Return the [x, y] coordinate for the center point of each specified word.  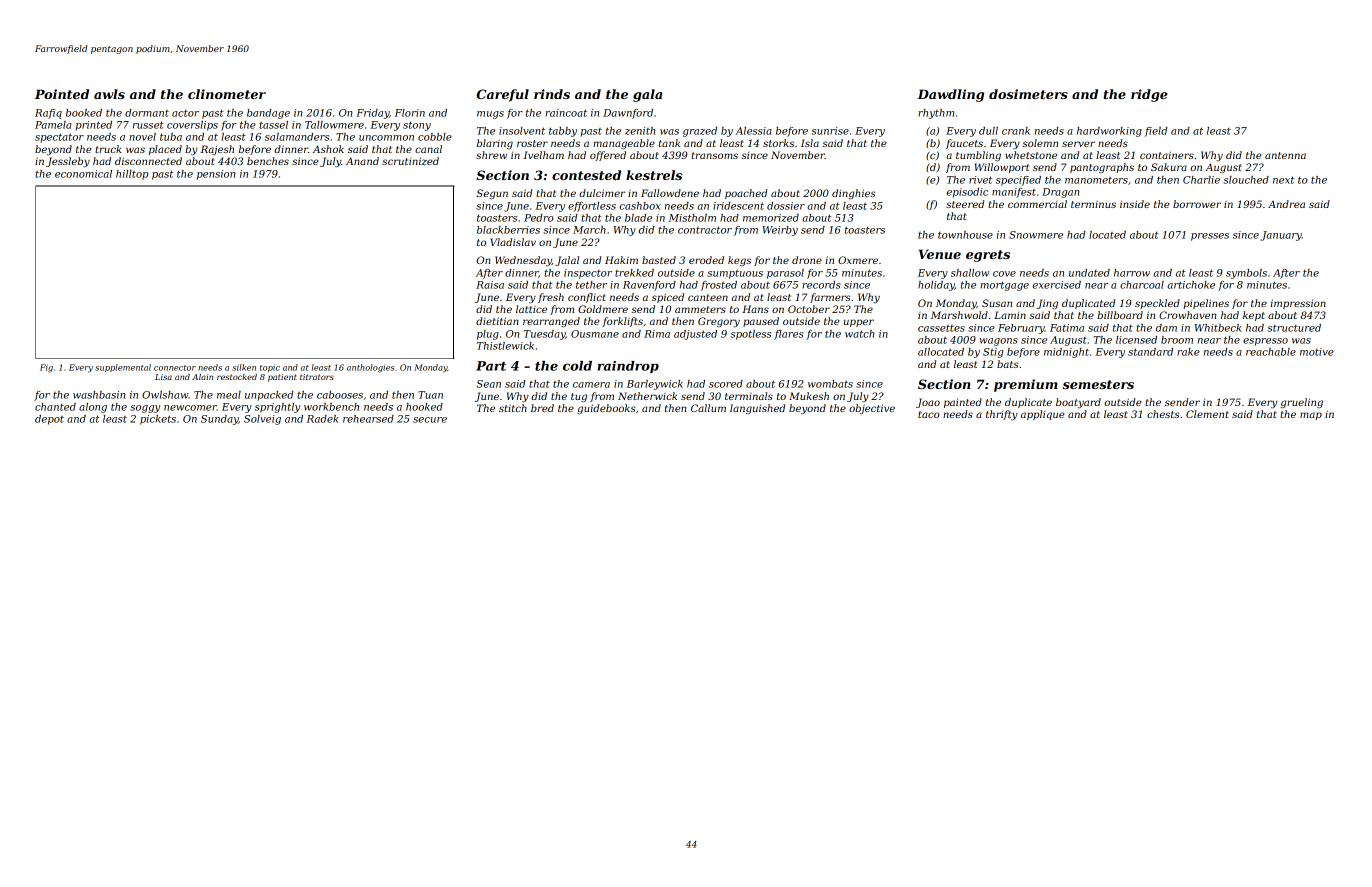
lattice [531, 309]
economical [83, 174]
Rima [657, 334]
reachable [1271, 352]
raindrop [628, 367]
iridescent [738, 206]
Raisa [490, 285]
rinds [552, 94]
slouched [1246, 180]
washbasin [99, 395]
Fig [46, 368]
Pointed [62, 94]
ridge [1149, 95]
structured [1294, 328]
